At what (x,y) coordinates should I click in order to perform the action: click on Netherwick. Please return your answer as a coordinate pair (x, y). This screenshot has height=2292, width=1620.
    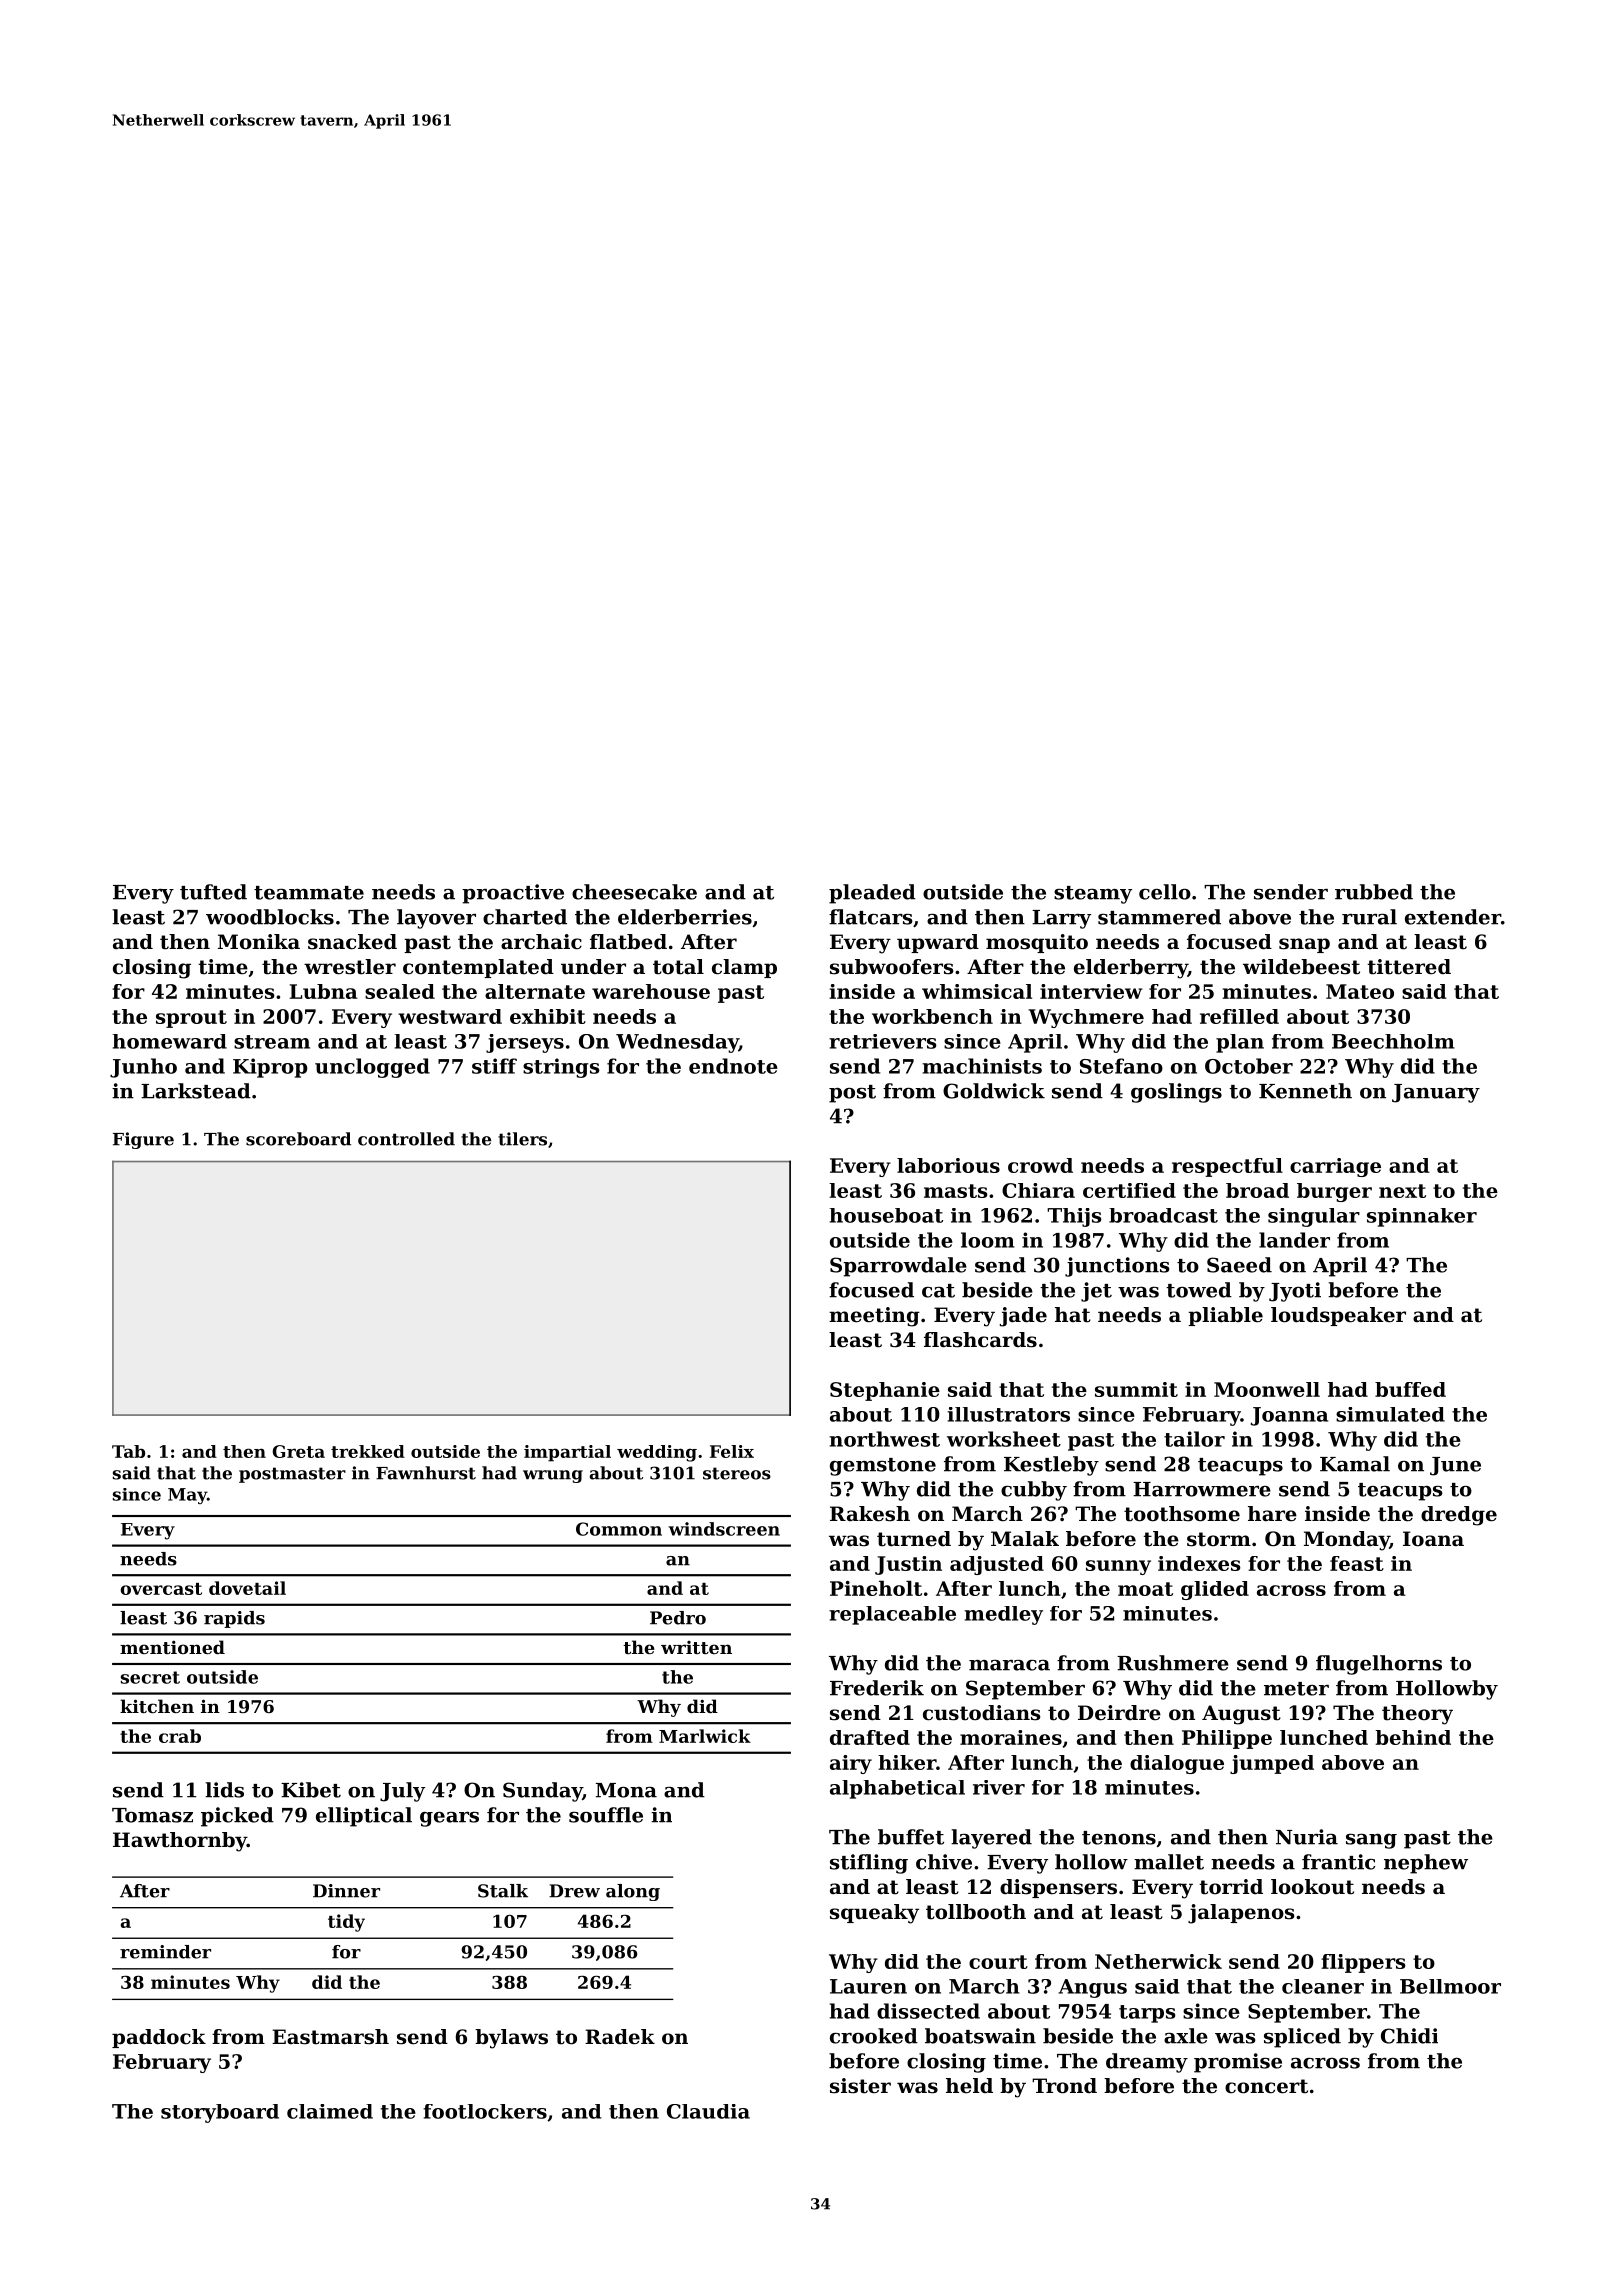
    Looking at the image, I should click on (1158, 1961).
